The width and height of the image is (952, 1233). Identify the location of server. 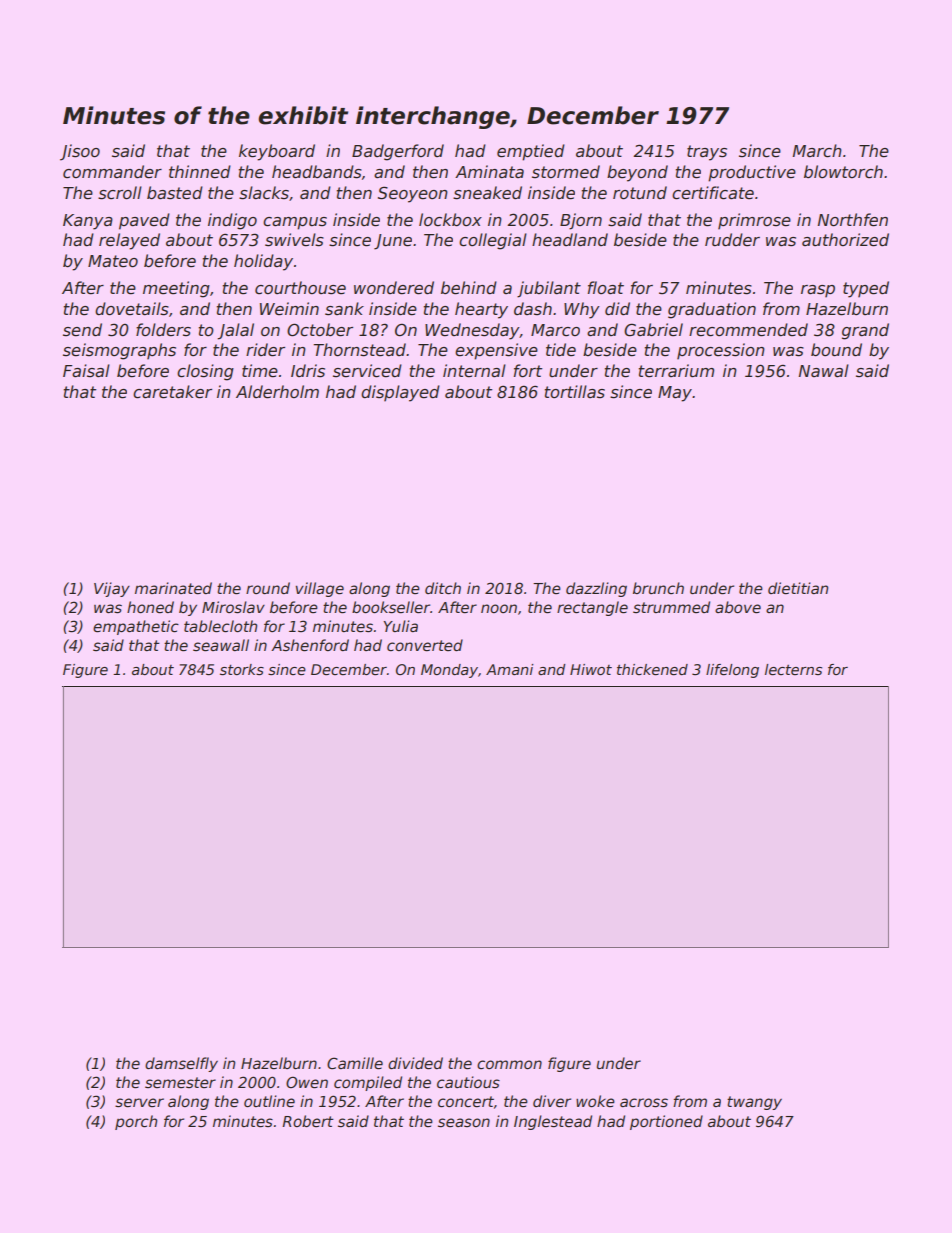
(139, 1102).
